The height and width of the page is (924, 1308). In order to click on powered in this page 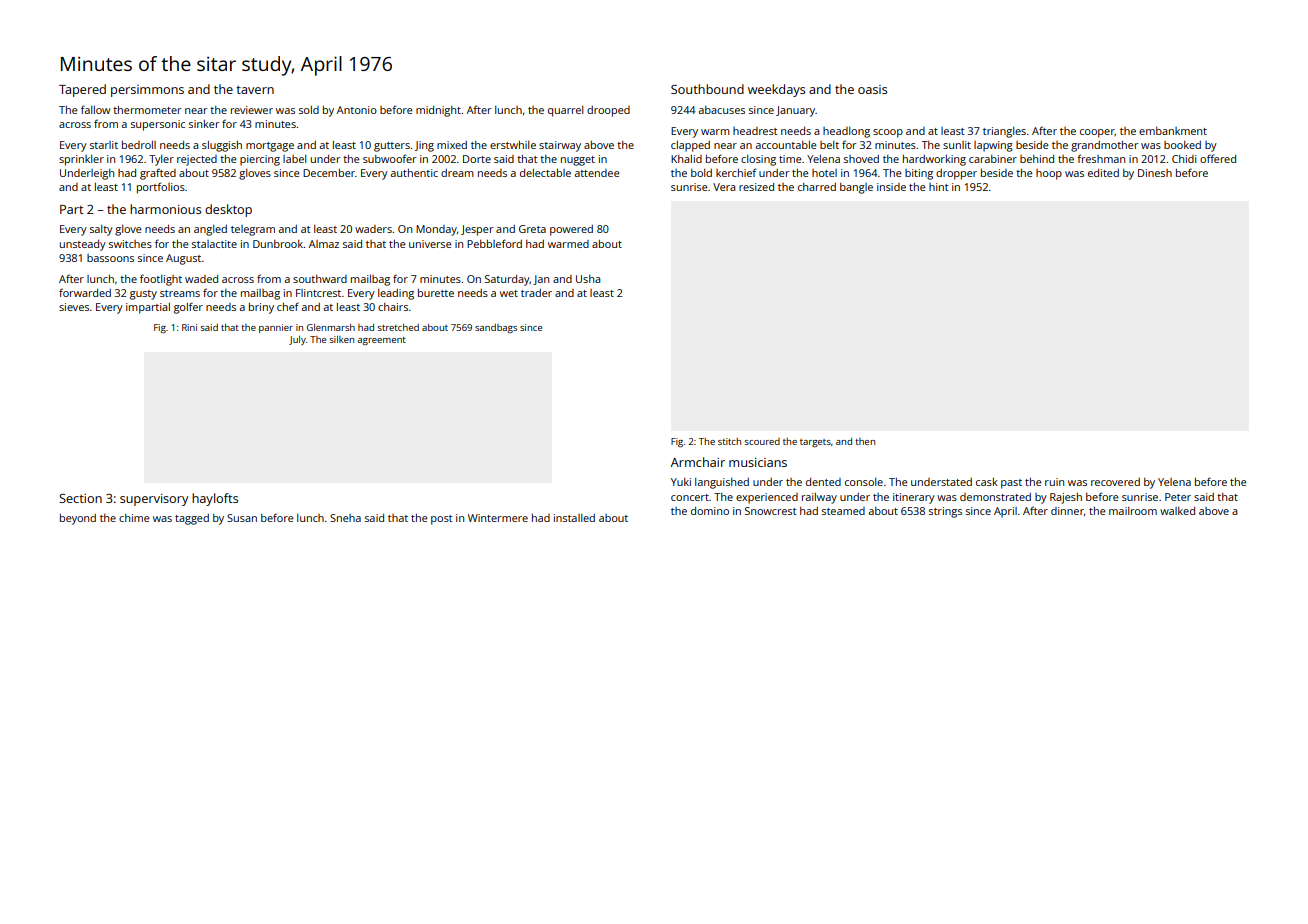, I will do `click(571, 230)`.
